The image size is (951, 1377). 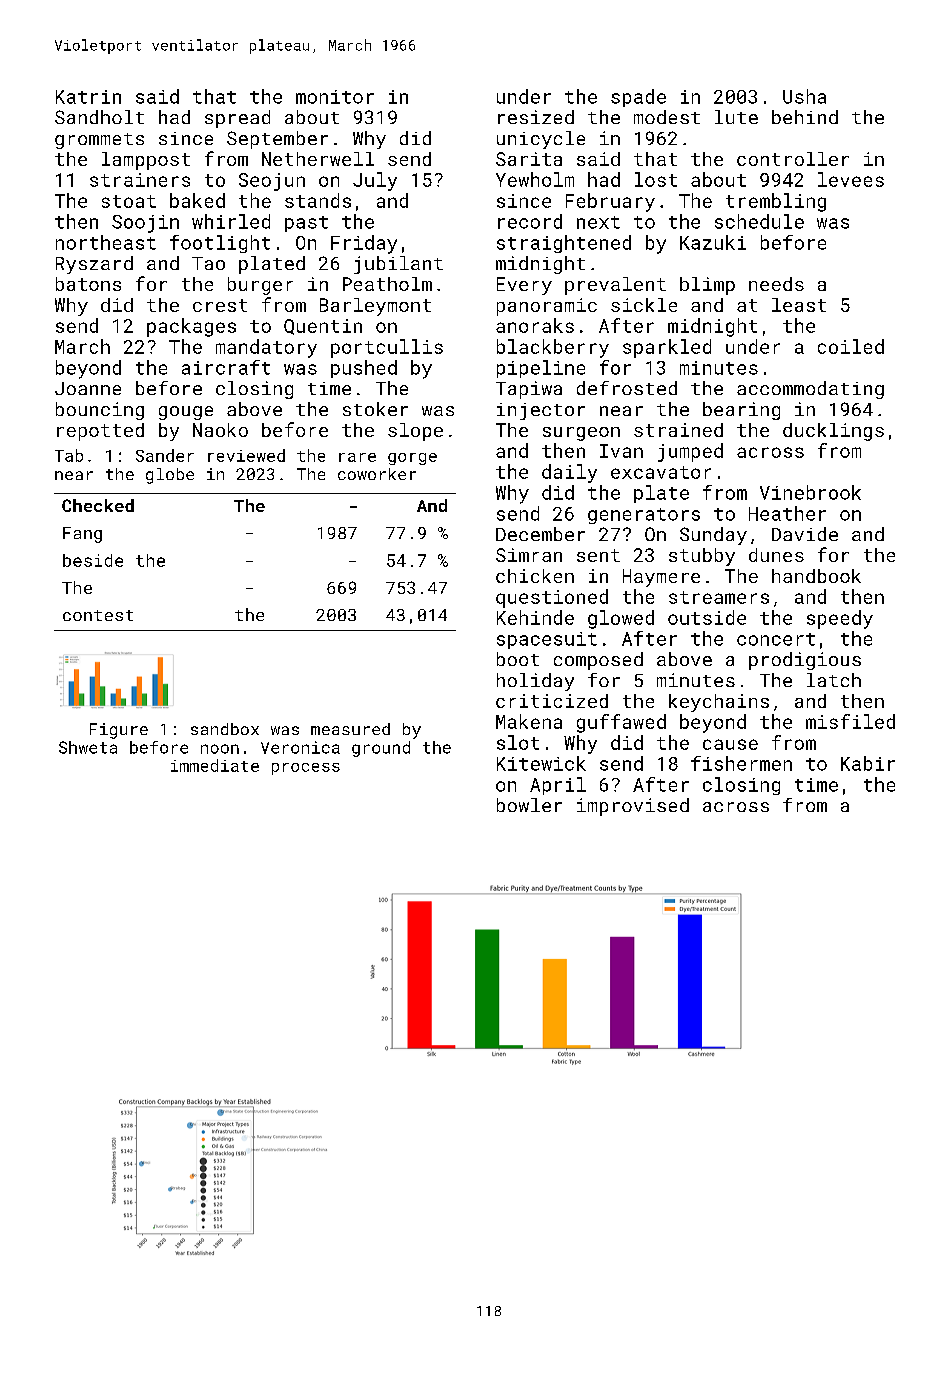 I want to click on globe, so click(x=170, y=476).
